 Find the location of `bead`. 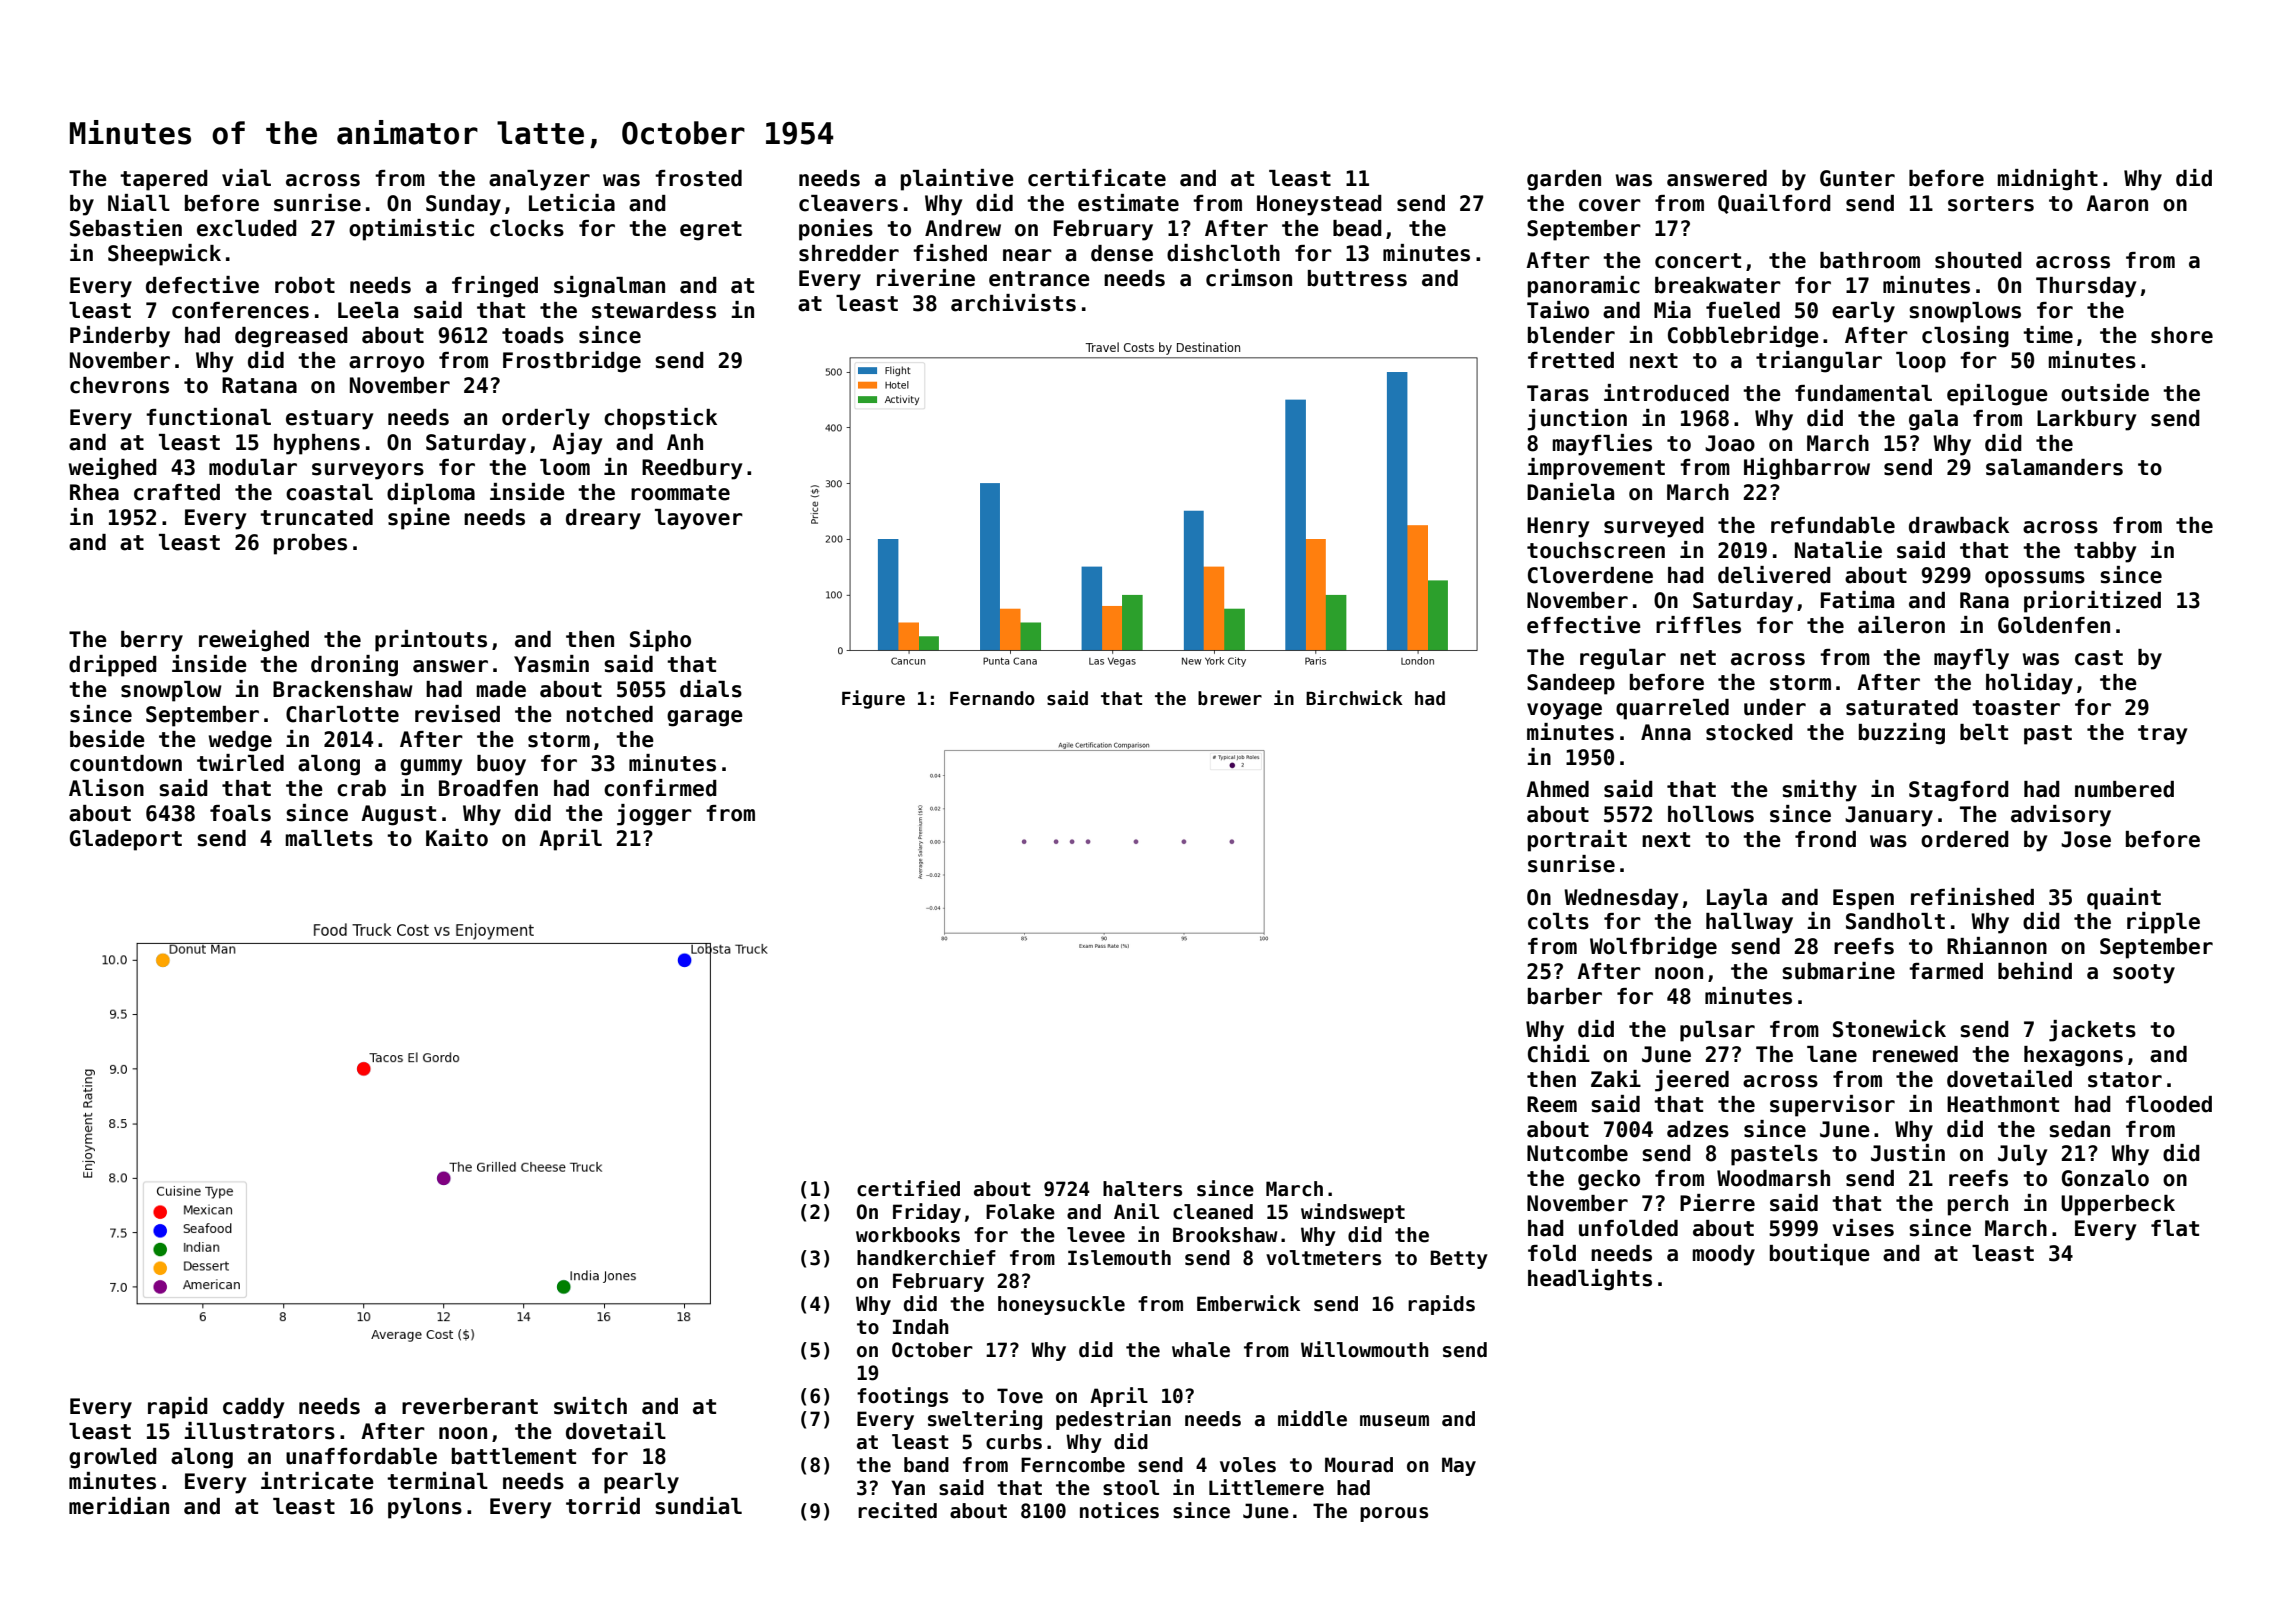

bead is located at coordinates (1357, 228).
